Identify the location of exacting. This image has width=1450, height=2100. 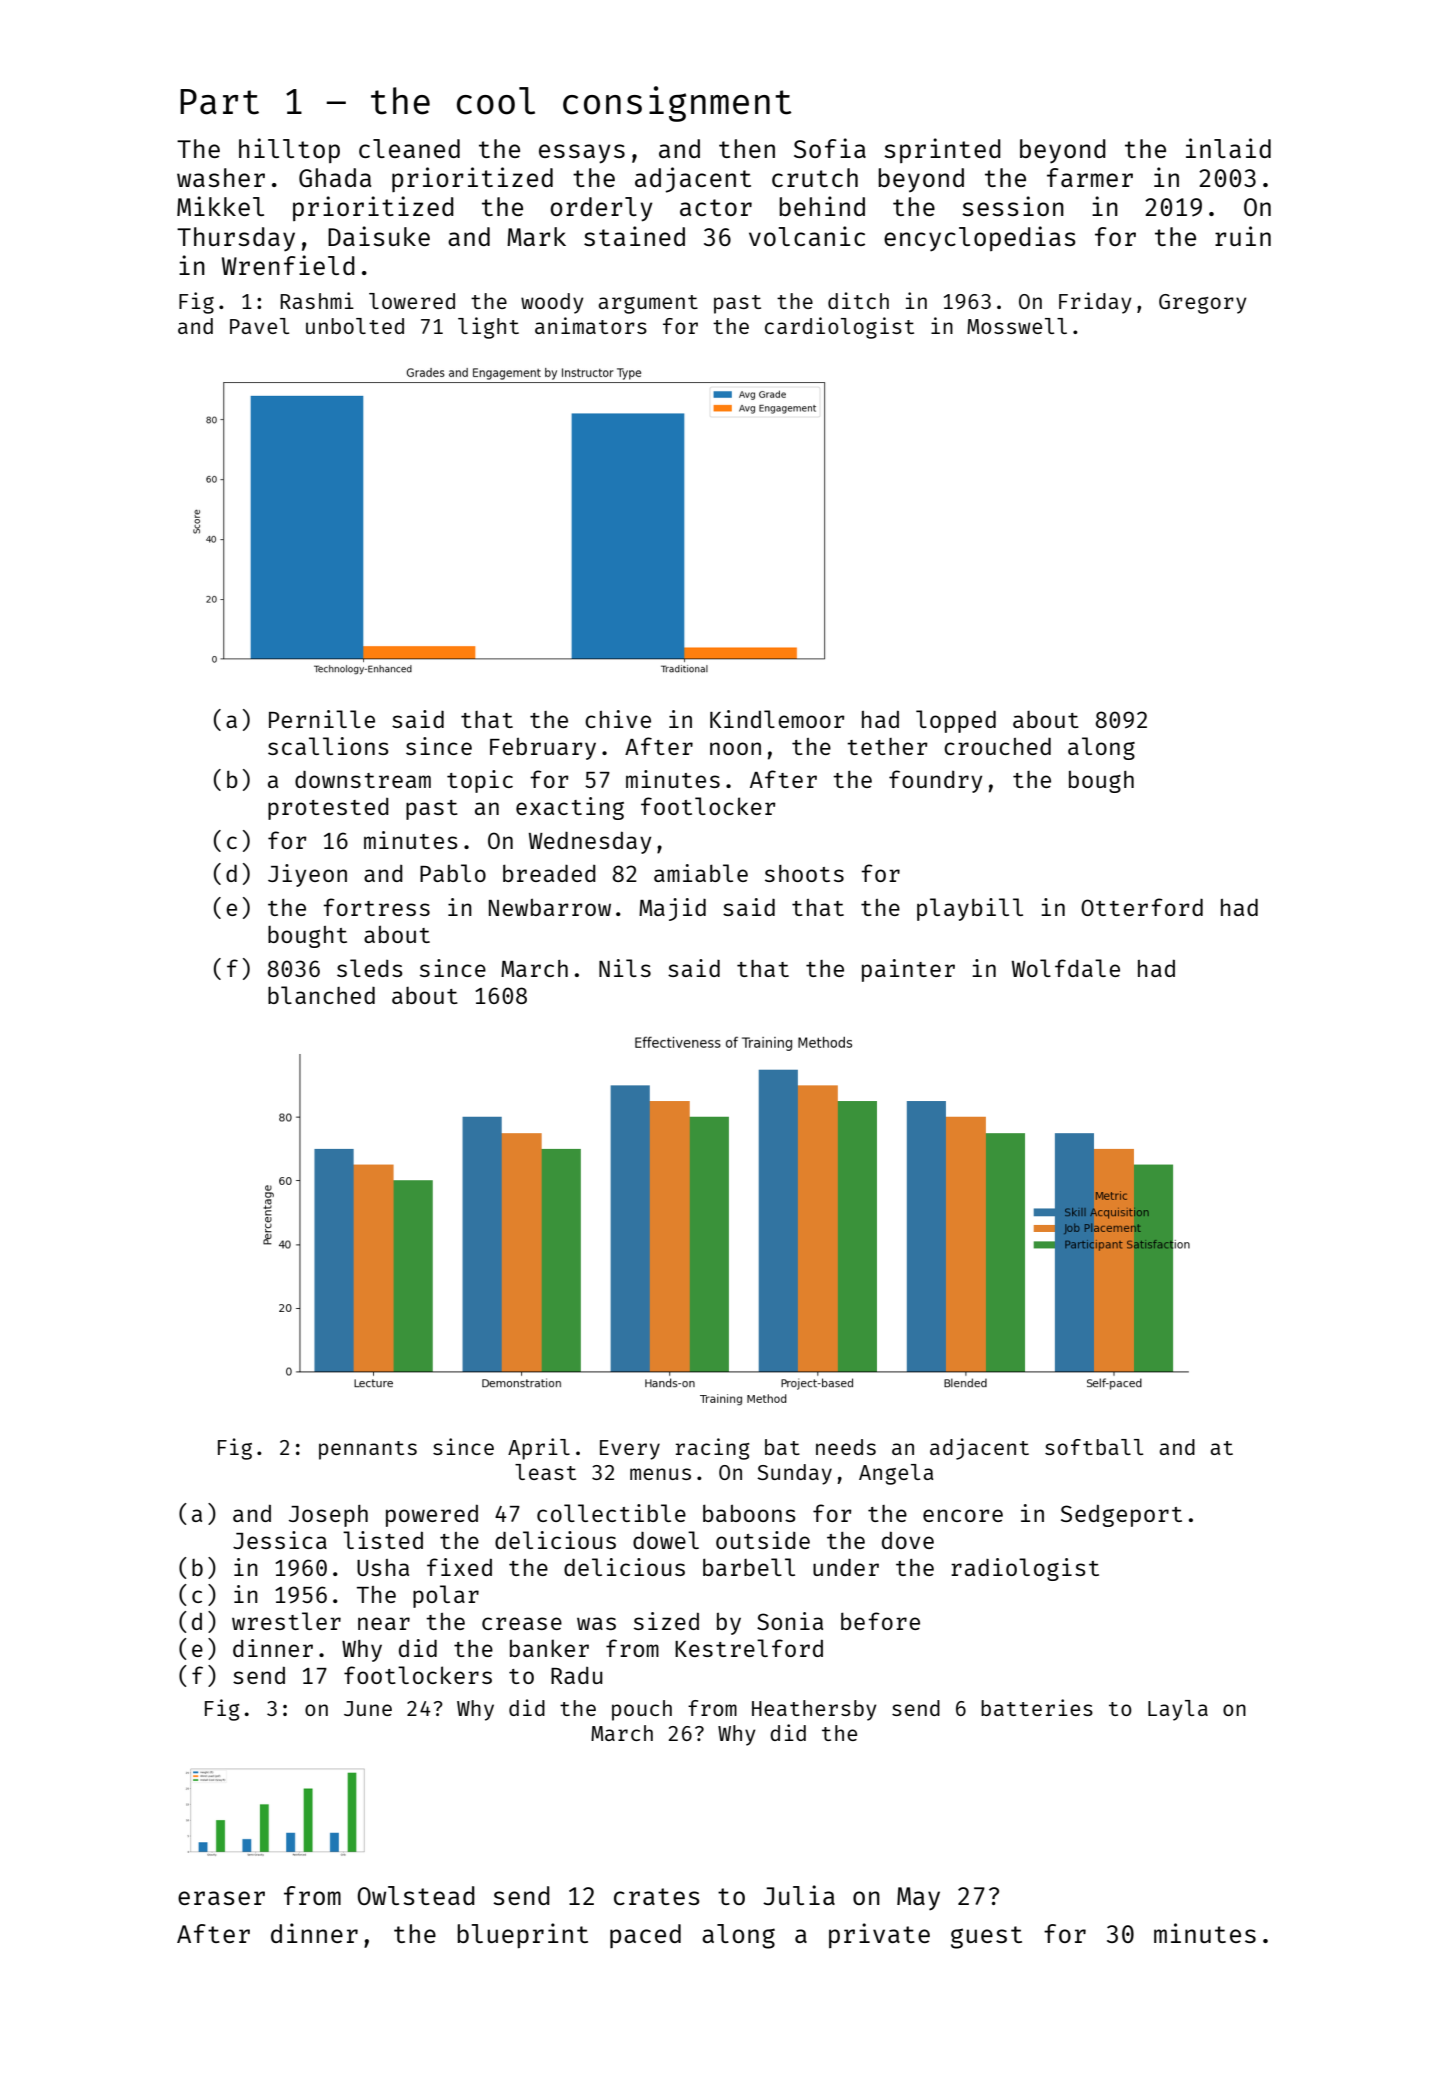
(570, 808).
